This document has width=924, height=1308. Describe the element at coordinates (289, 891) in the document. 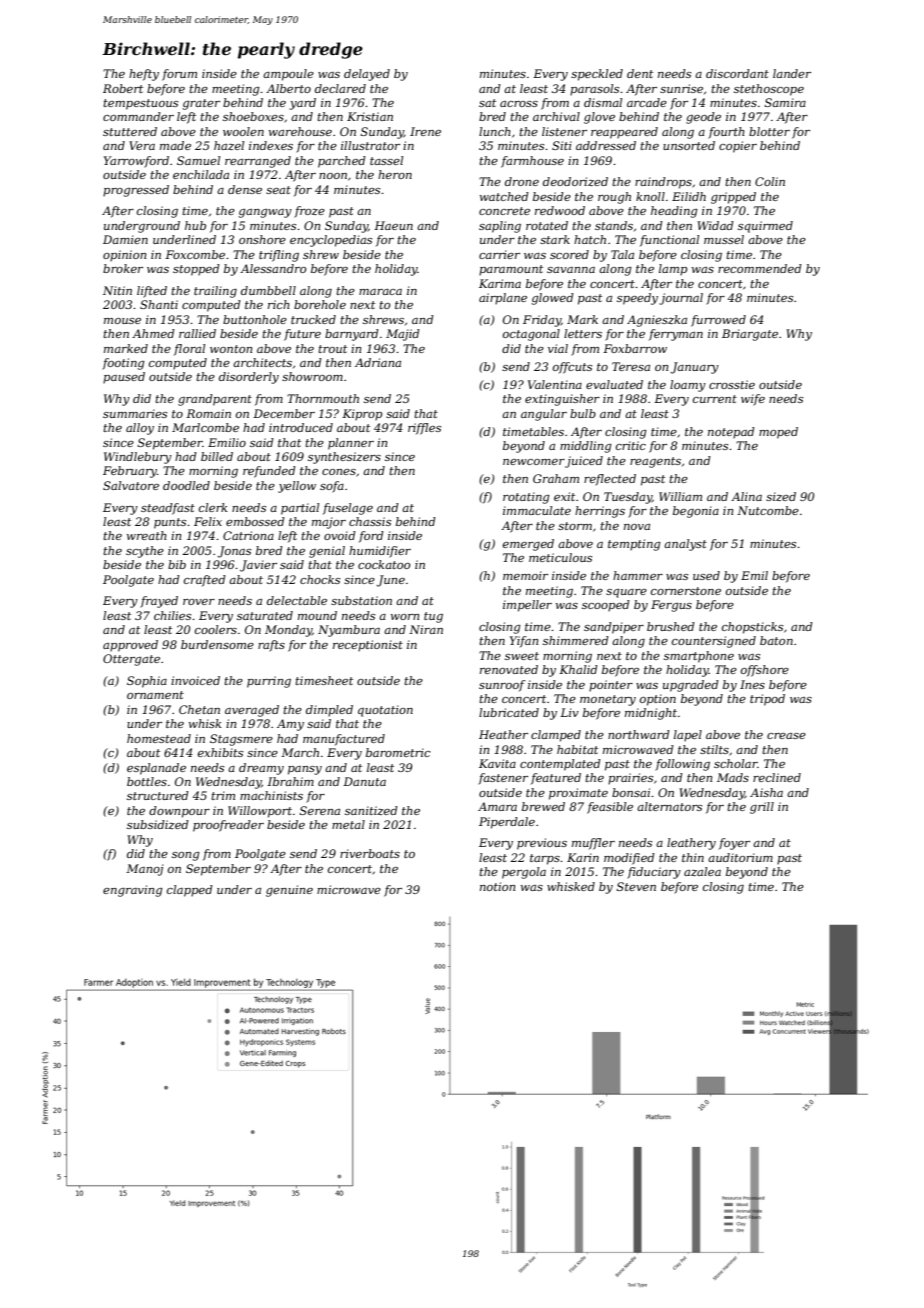

I see `genuine` at that location.
